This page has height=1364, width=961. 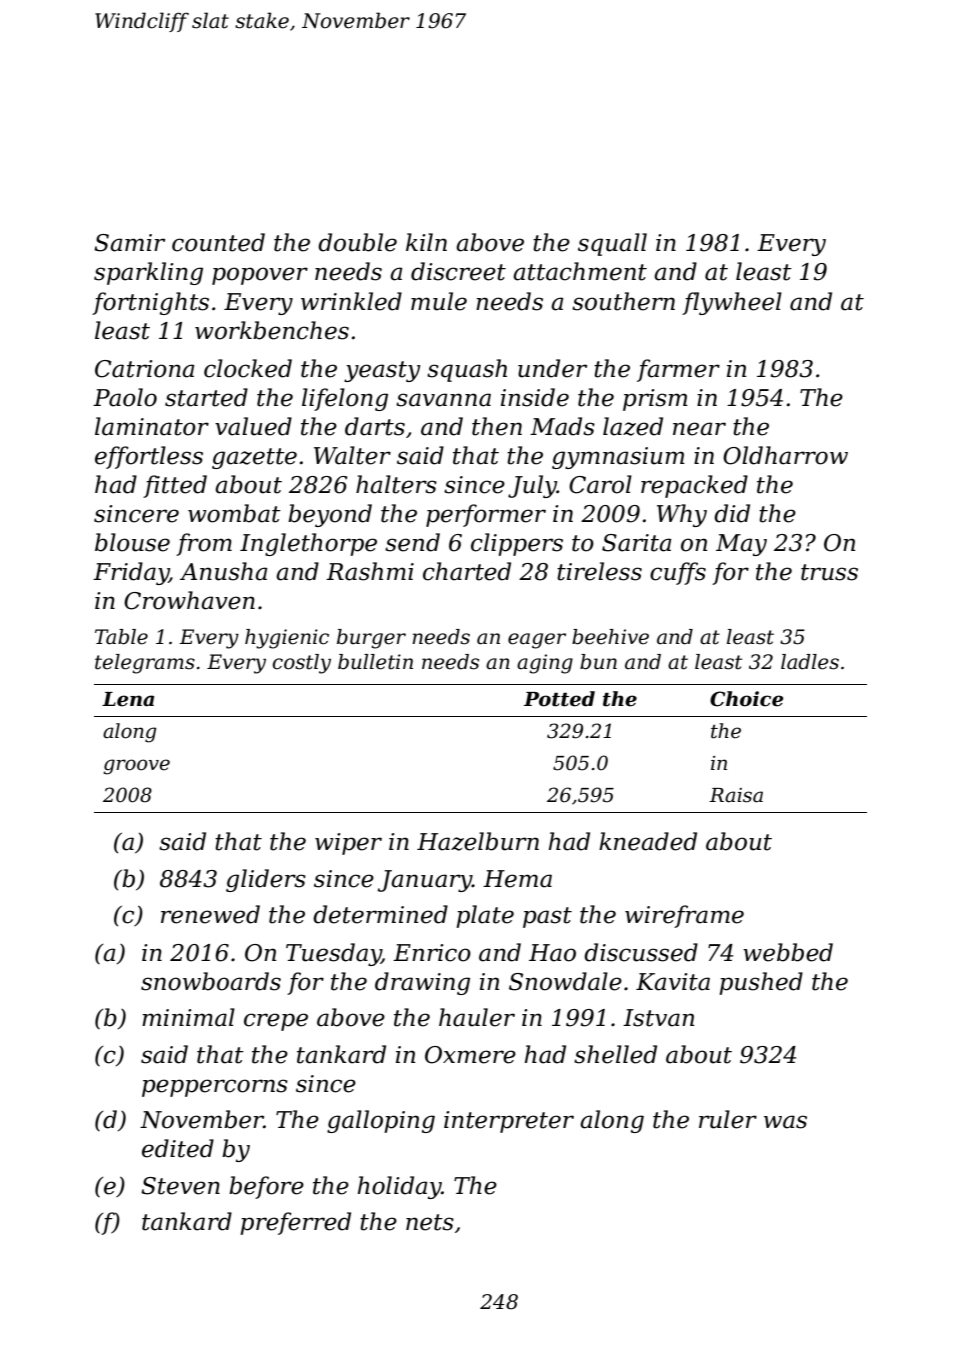 What do you see at coordinates (678, 573) in the page?
I see `cuffs` at bounding box center [678, 573].
